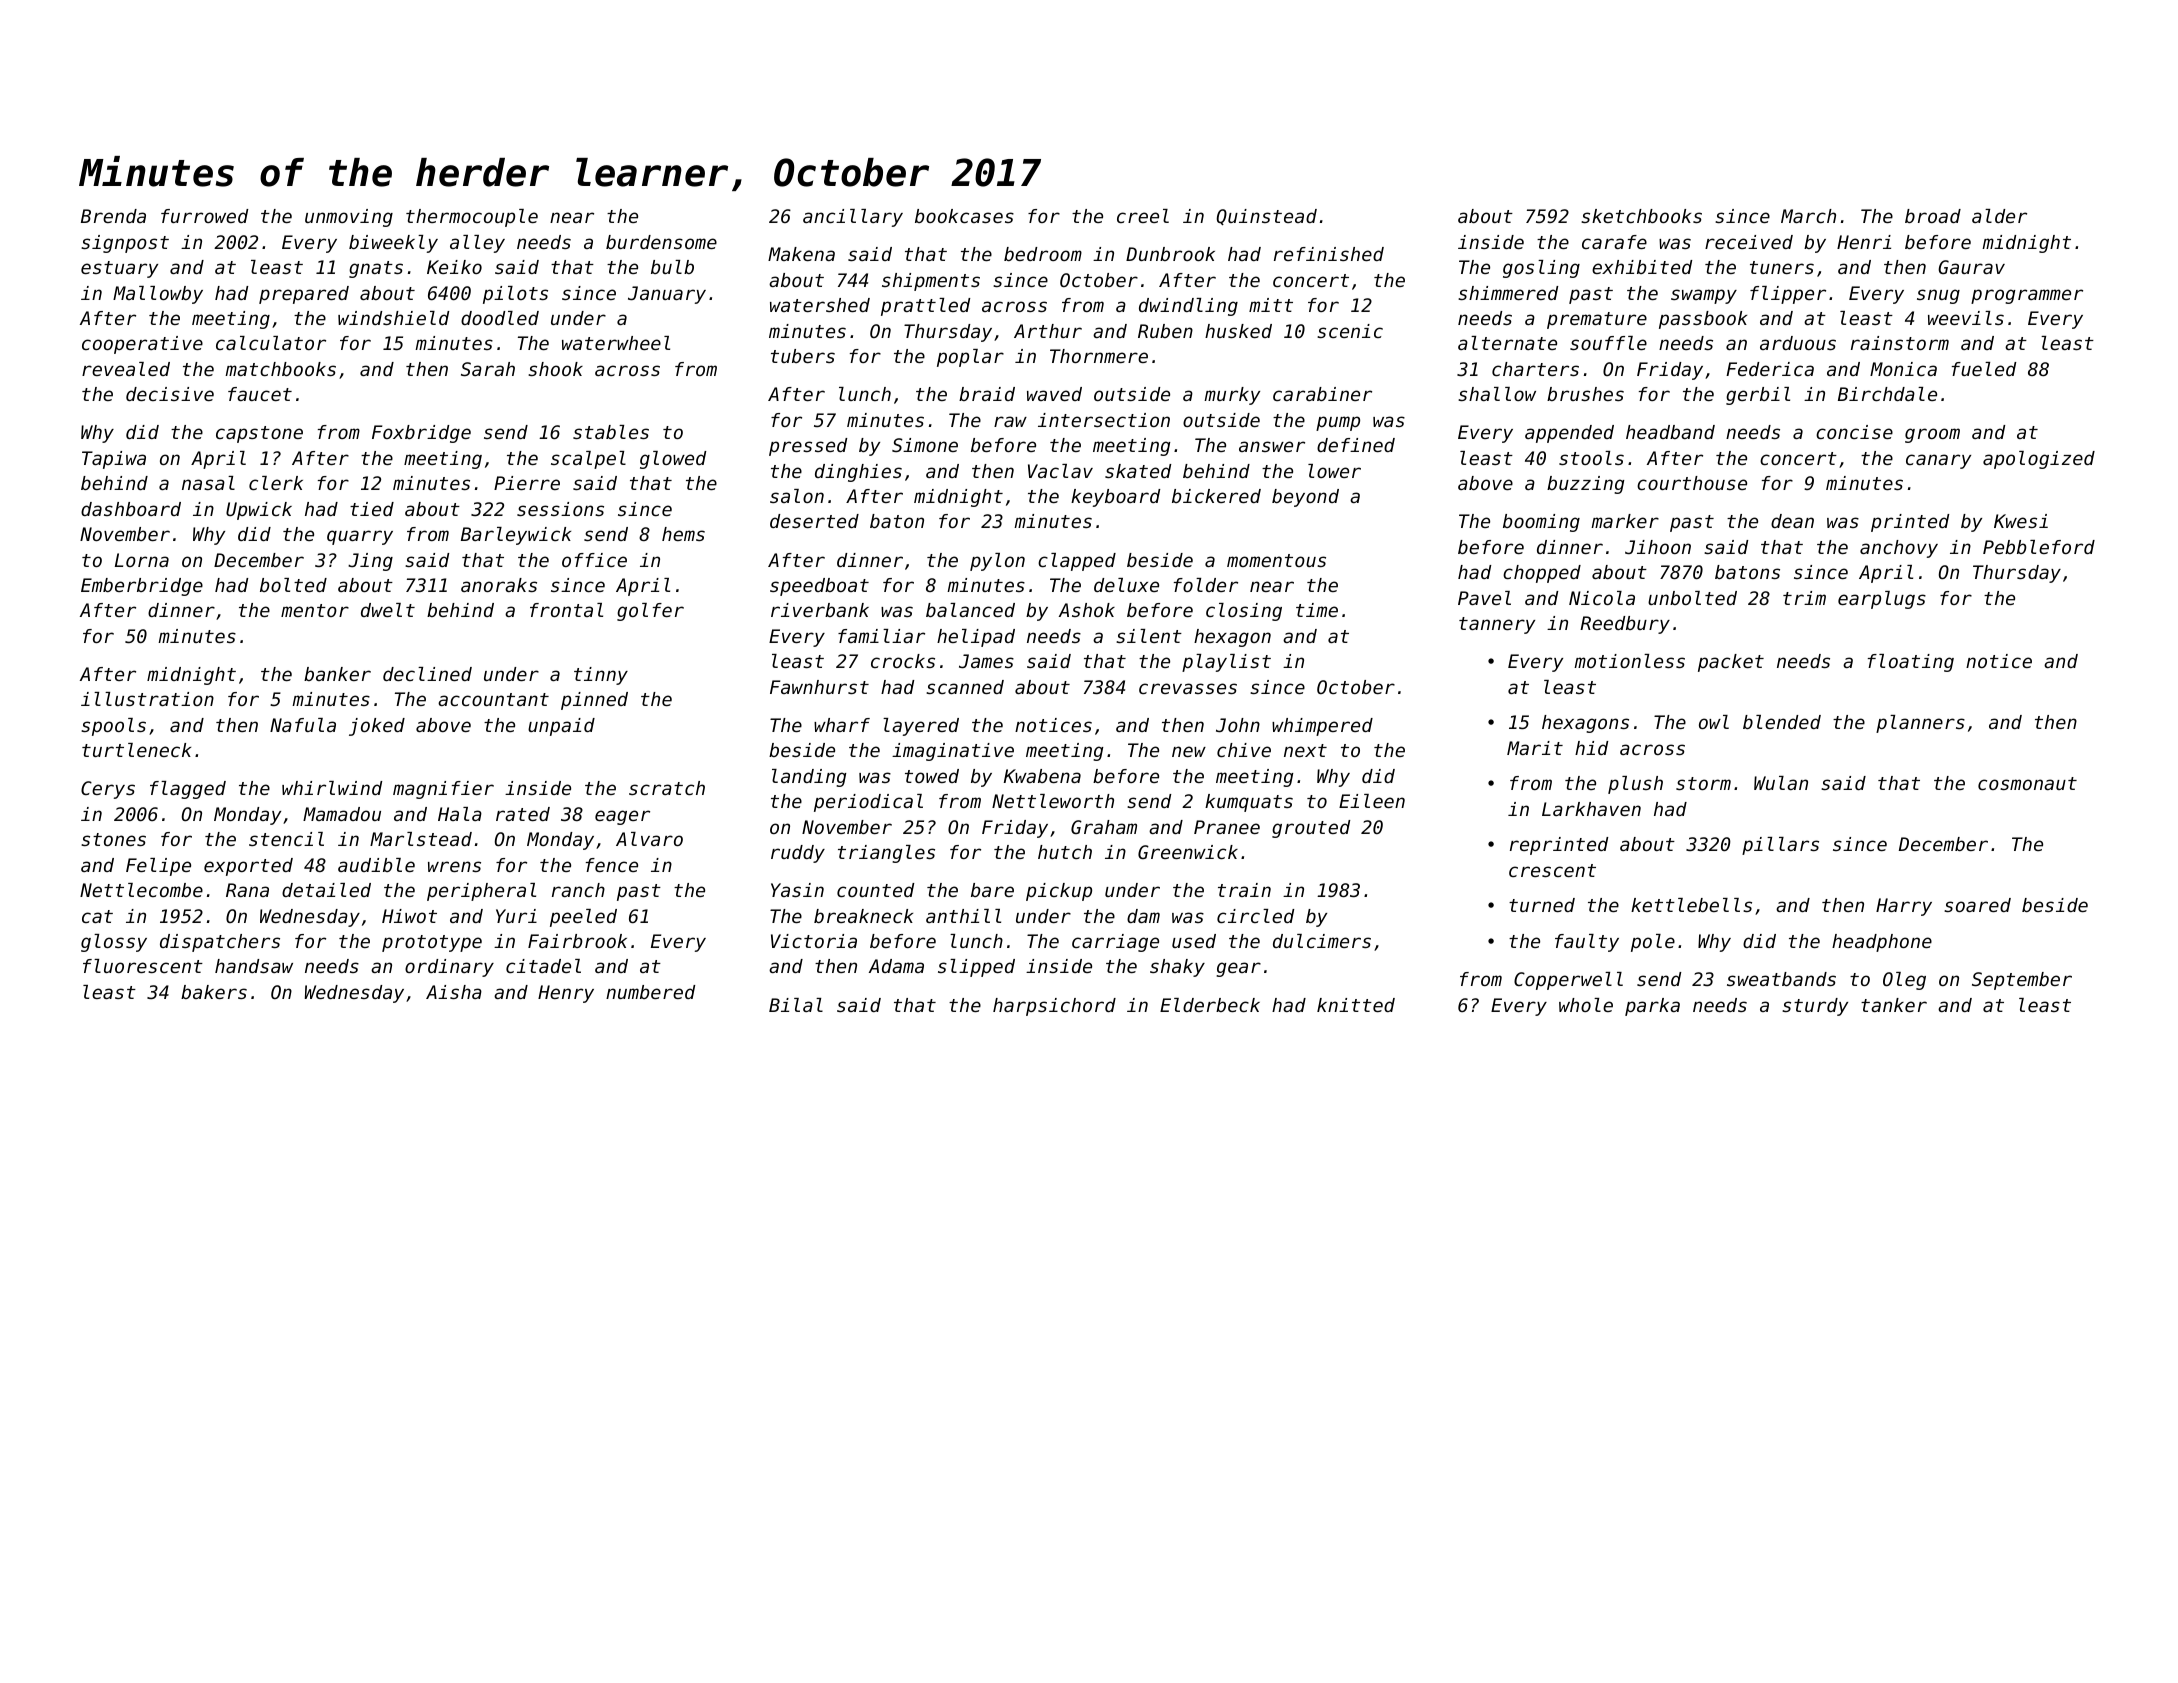 Image resolution: width=2178 pixels, height=1683 pixels. What do you see at coordinates (337, 674) in the image?
I see `banker` at bounding box center [337, 674].
